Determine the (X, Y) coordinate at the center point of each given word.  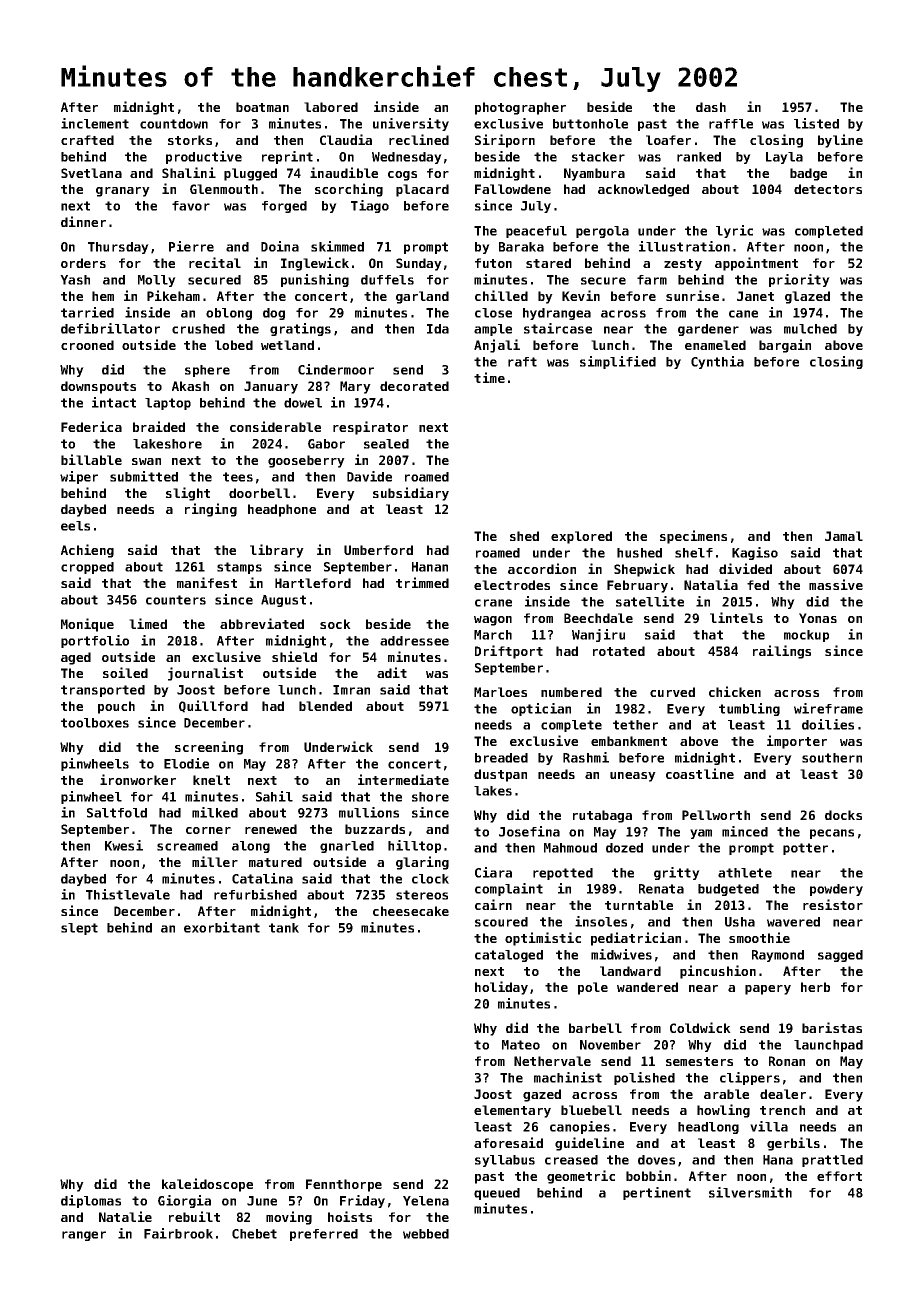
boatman (262, 107)
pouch (116, 707)
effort (839, 1176)
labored (331, 107)
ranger (84, 1236)
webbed (426, 1234)
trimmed (422, 582)
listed (816, 123)
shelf (694, 553)
